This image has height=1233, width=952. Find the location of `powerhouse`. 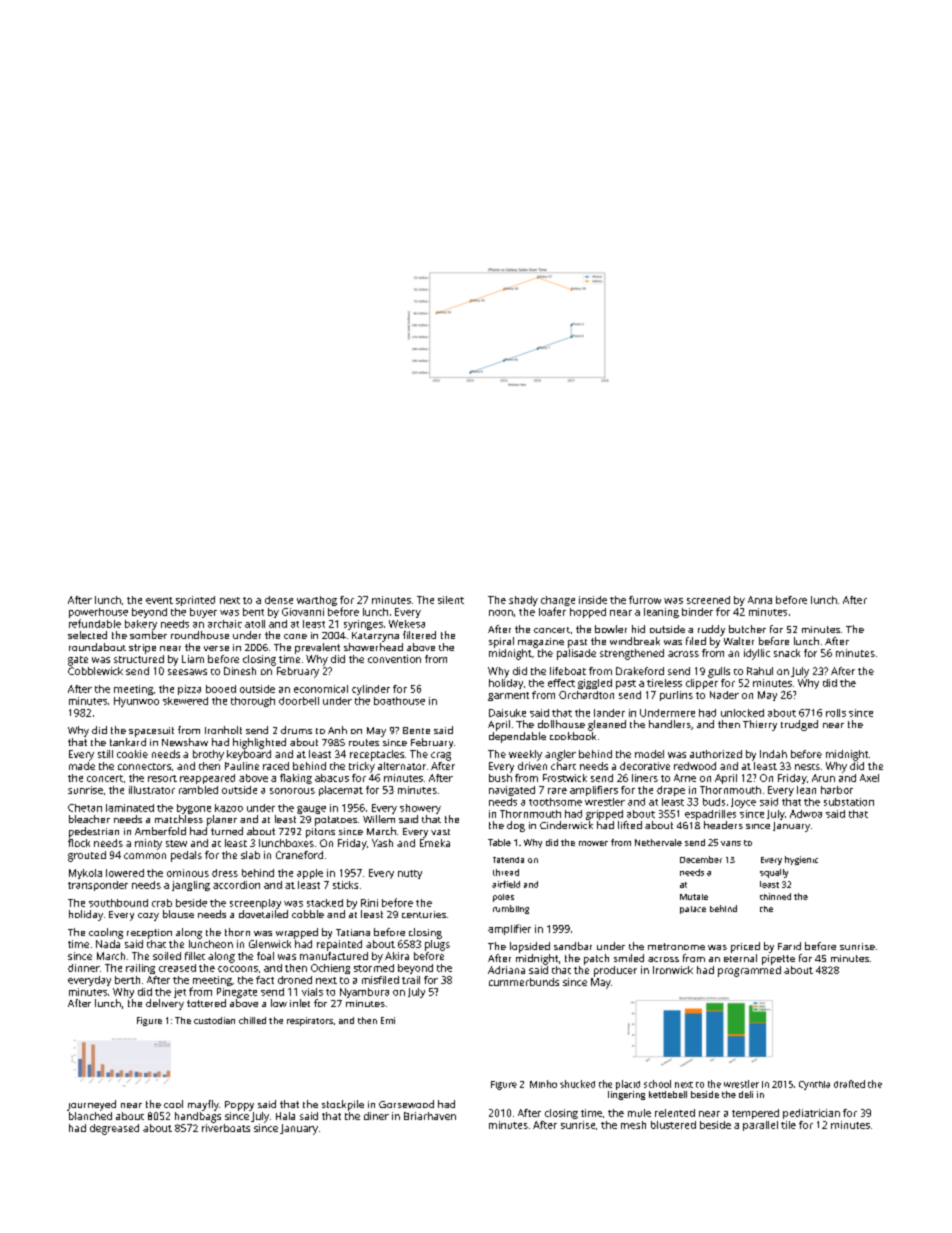

powerhouse is located at coordinates (98, 613).
